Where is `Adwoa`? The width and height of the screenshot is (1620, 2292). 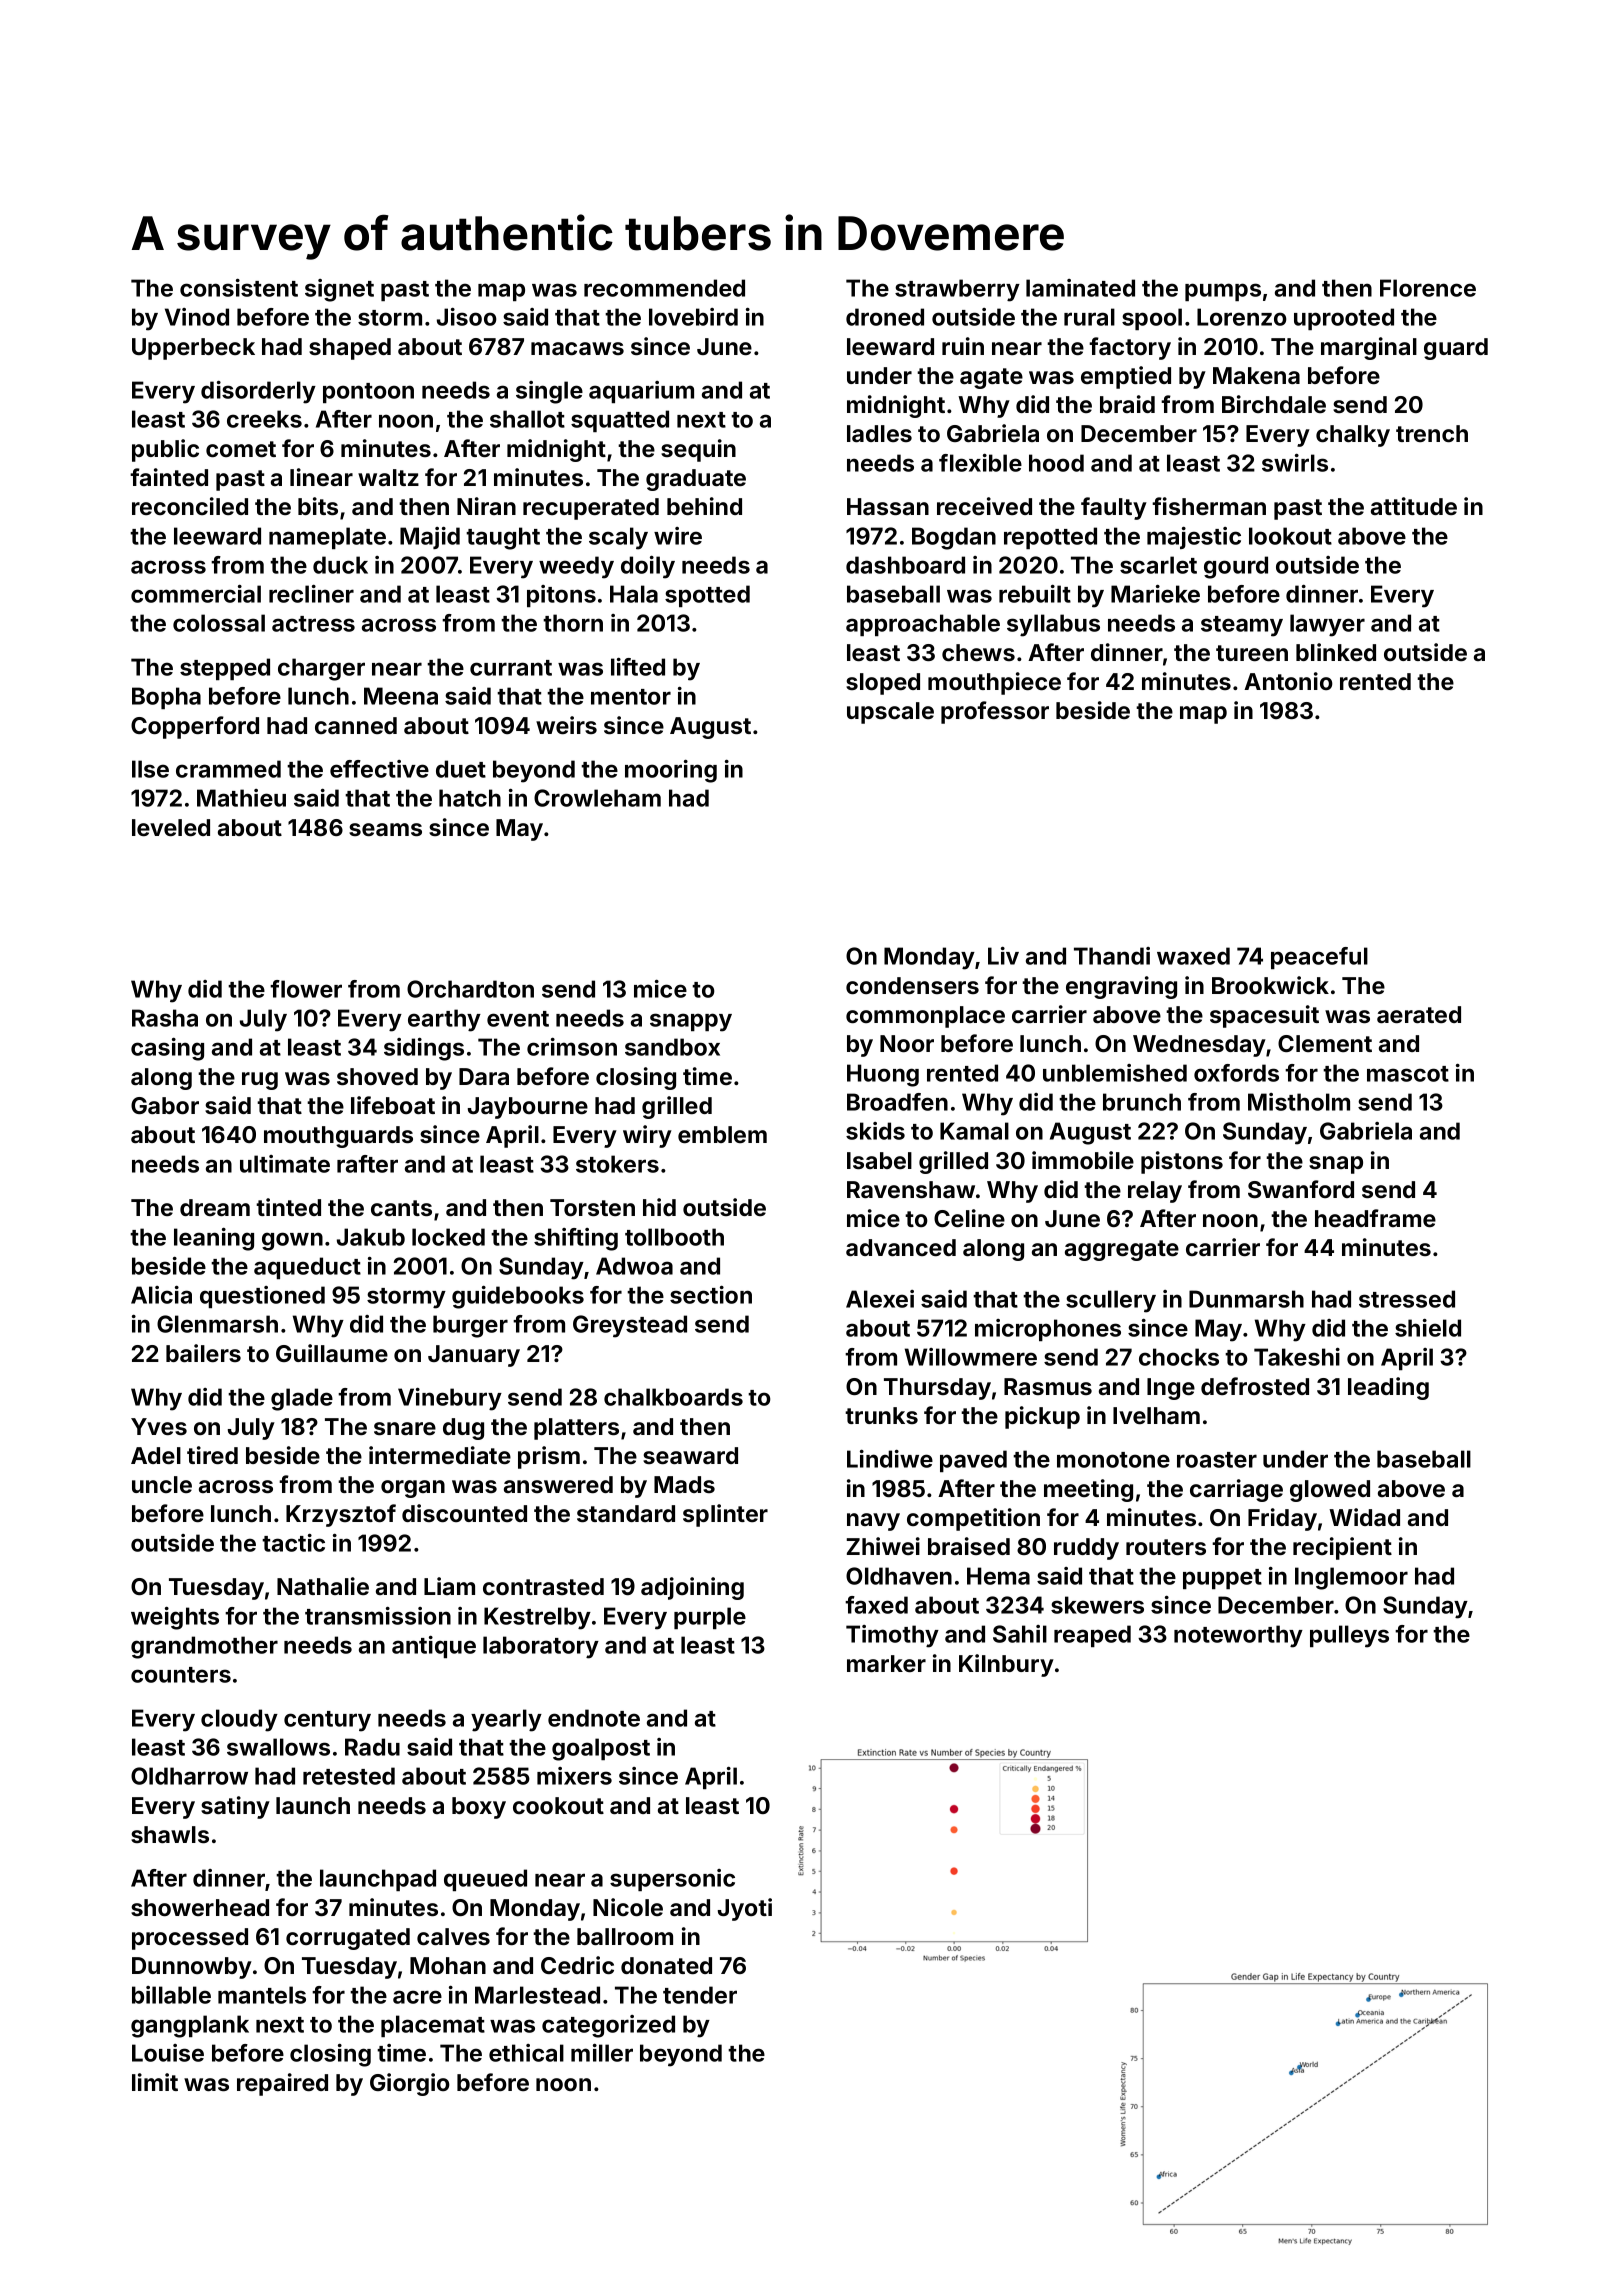 Adwoa is located at coordinates (634, 1266).
